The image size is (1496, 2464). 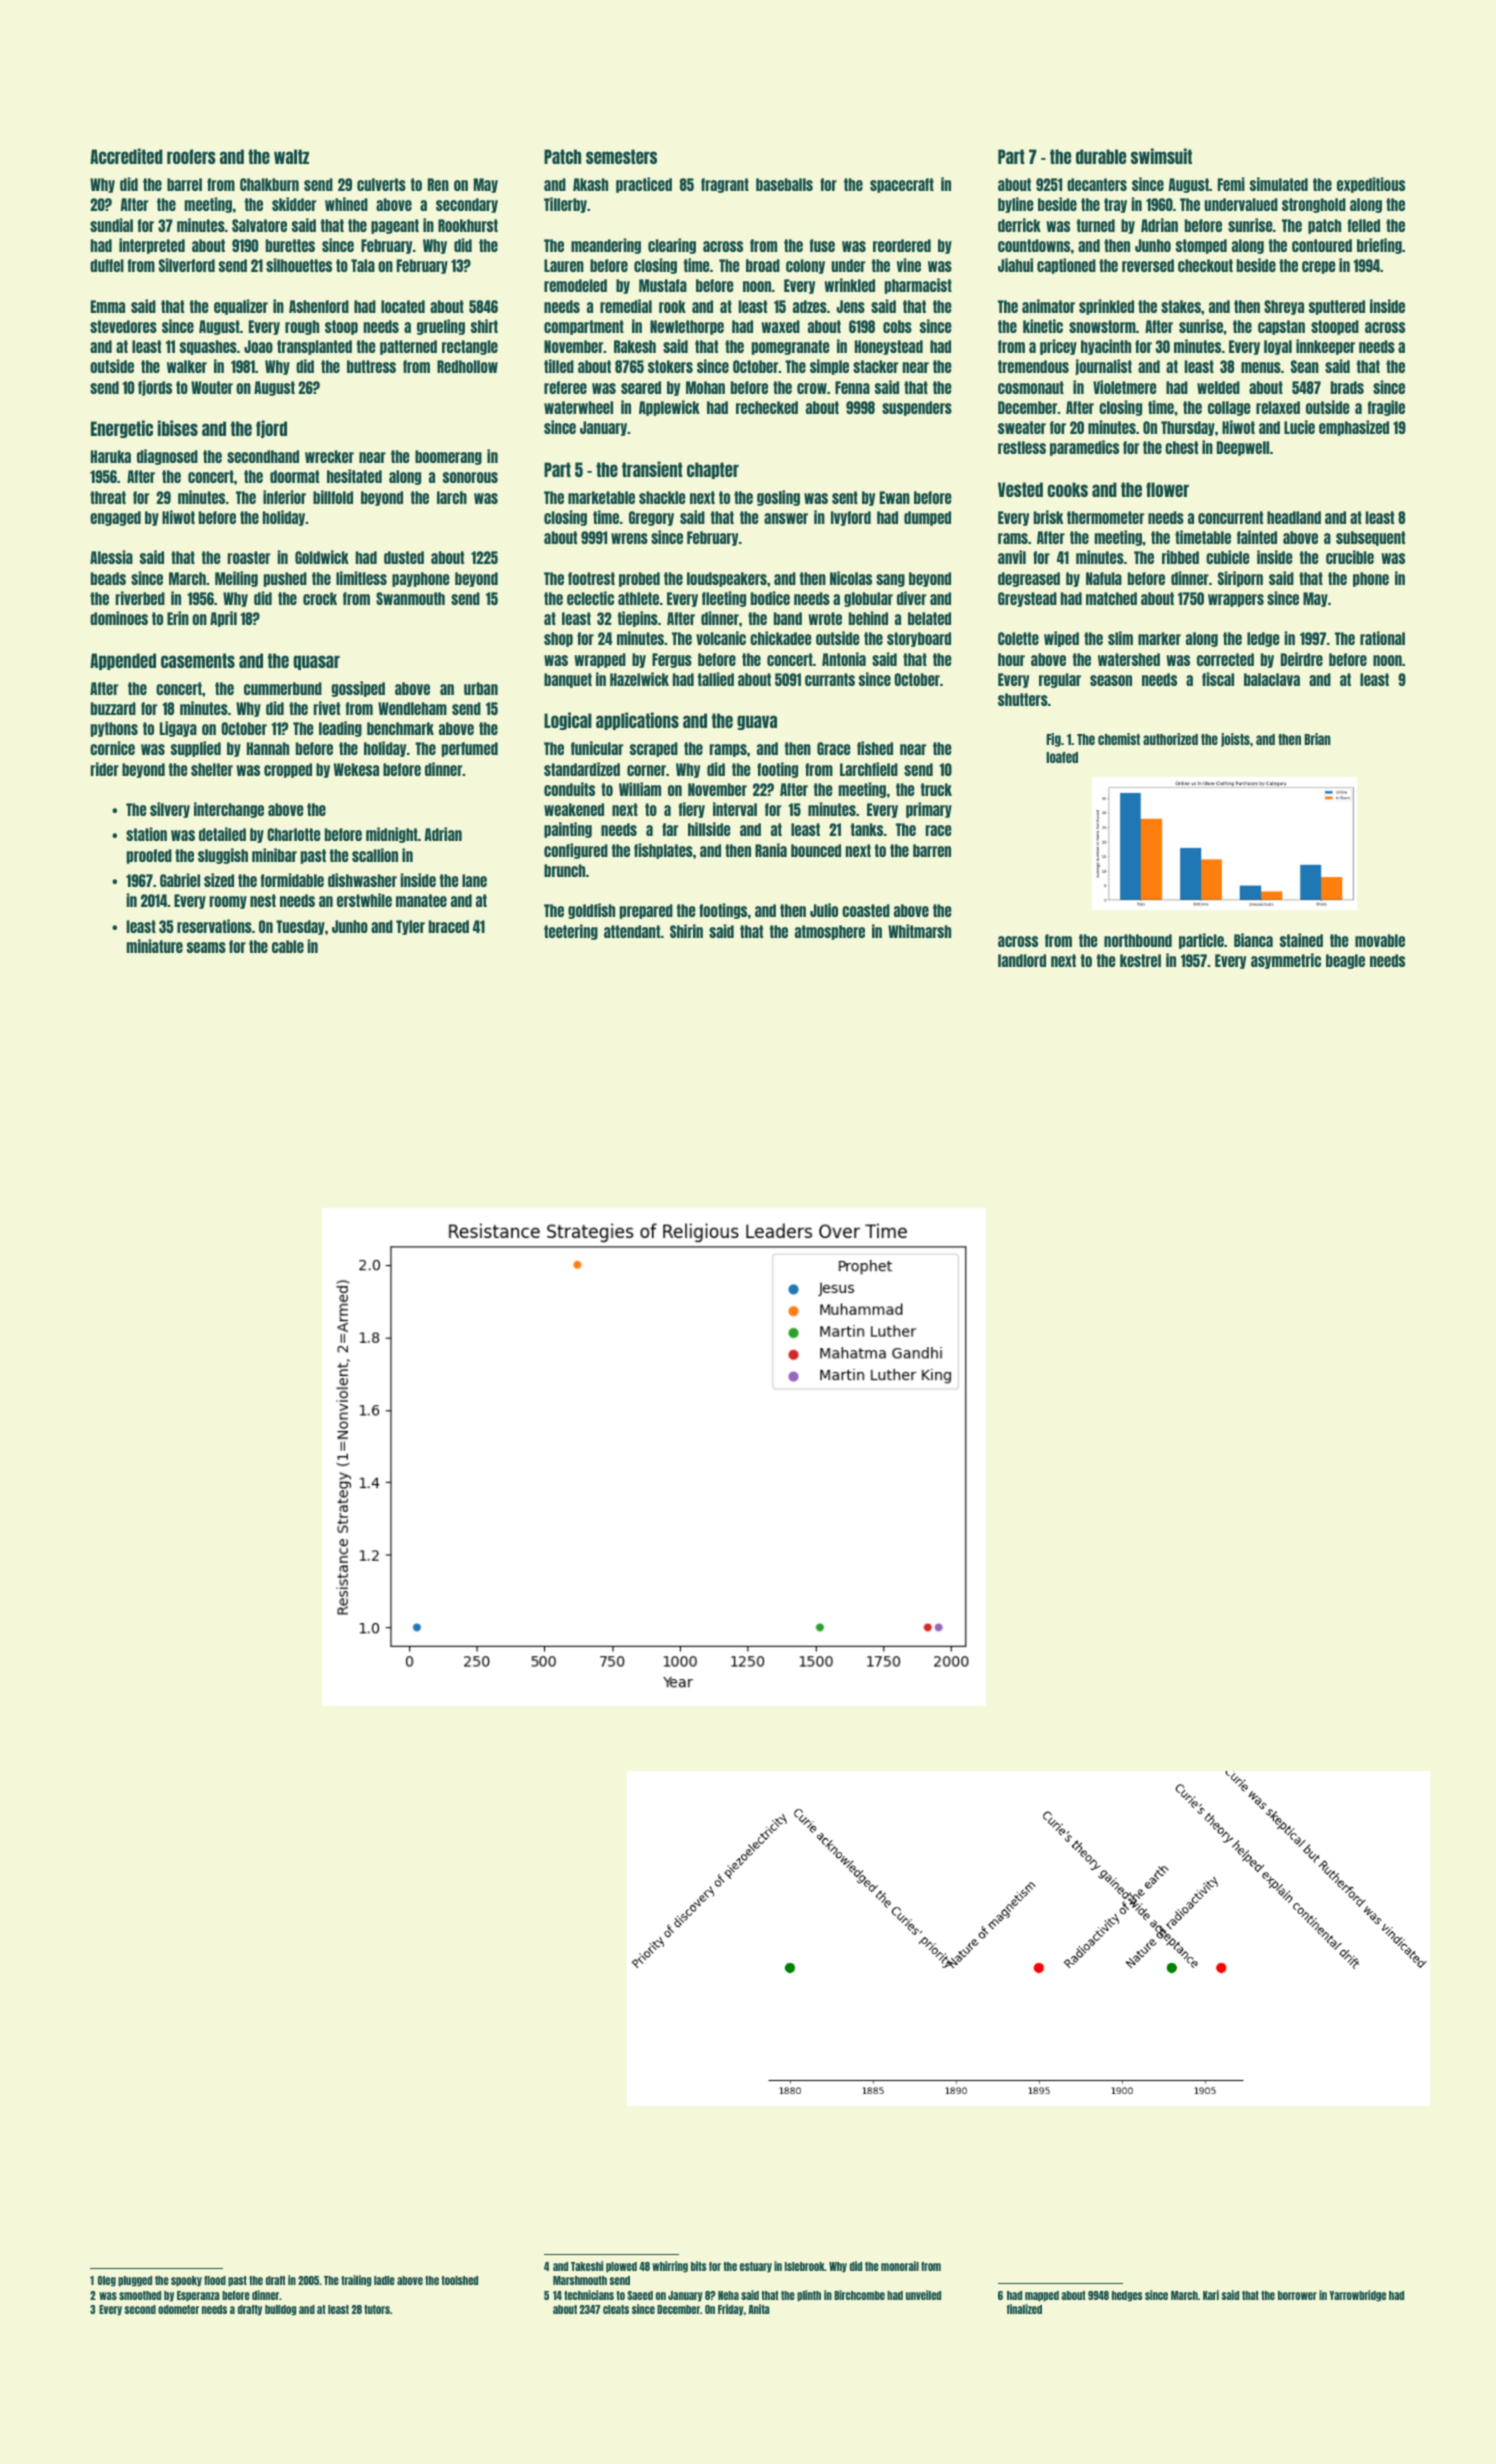 I want to click on monorail, so click(x=900, y=2266).
